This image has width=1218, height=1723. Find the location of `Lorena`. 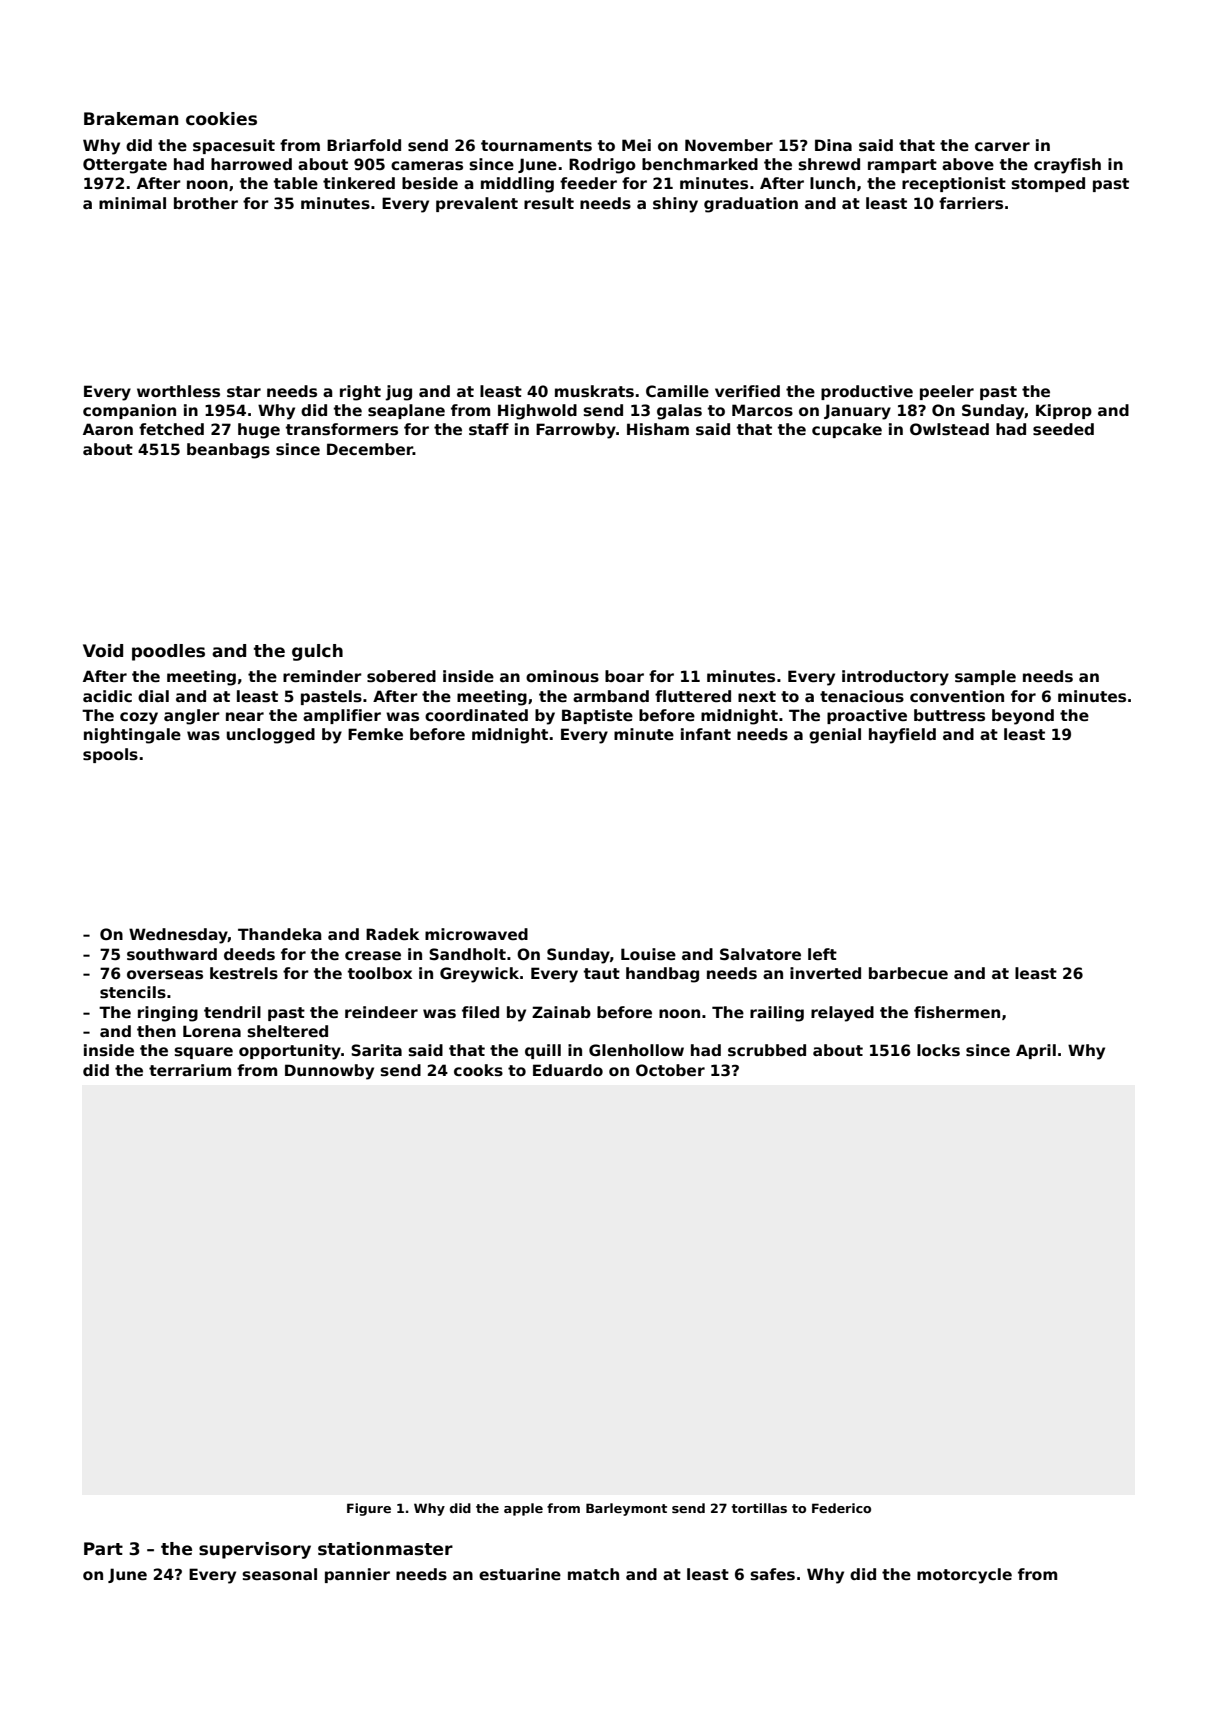

Lorena is located at coordinates (212, 1031).
